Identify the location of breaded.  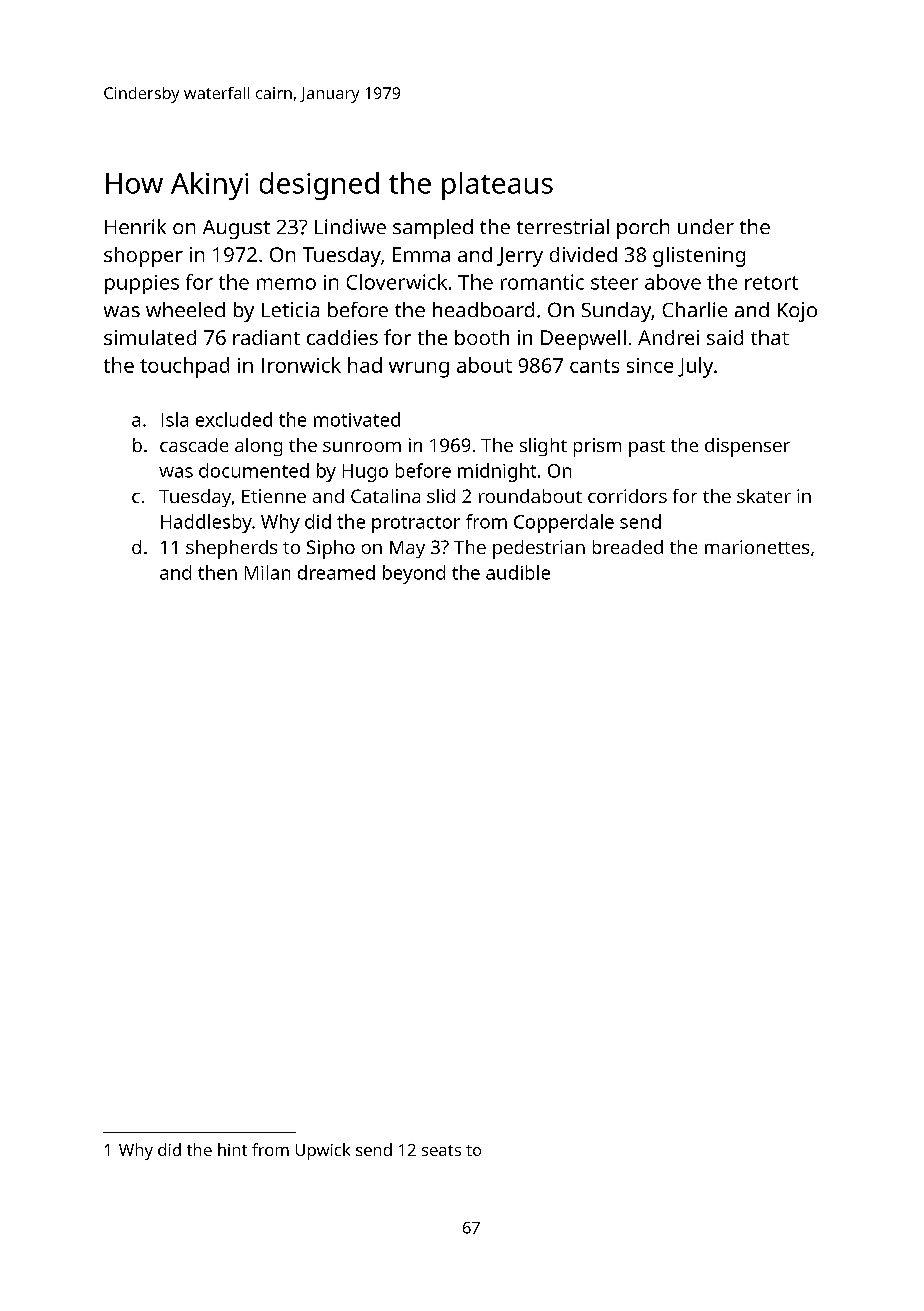
(628, 547).
